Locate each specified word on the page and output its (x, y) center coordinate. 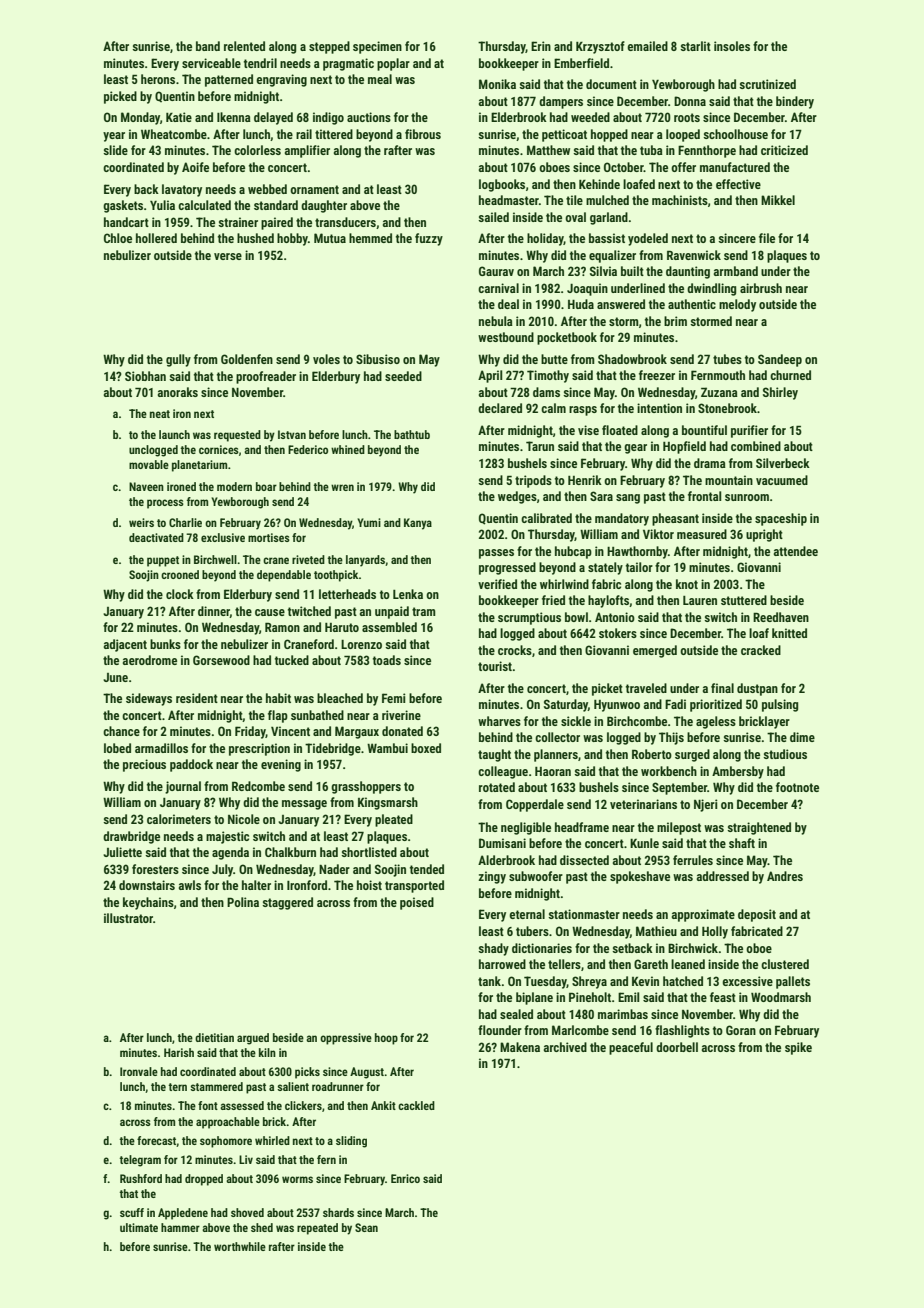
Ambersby (738, 772)
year (114, 137)
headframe (582, 827)
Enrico (405, 1178)
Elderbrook (519, 117)
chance (121, 731)
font (208, 1105)
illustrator (128, 918)
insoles (732, 46)
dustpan (757, 689)
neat (160, 414)
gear (635, 449)
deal (508, 304)
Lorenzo (361, 644)
